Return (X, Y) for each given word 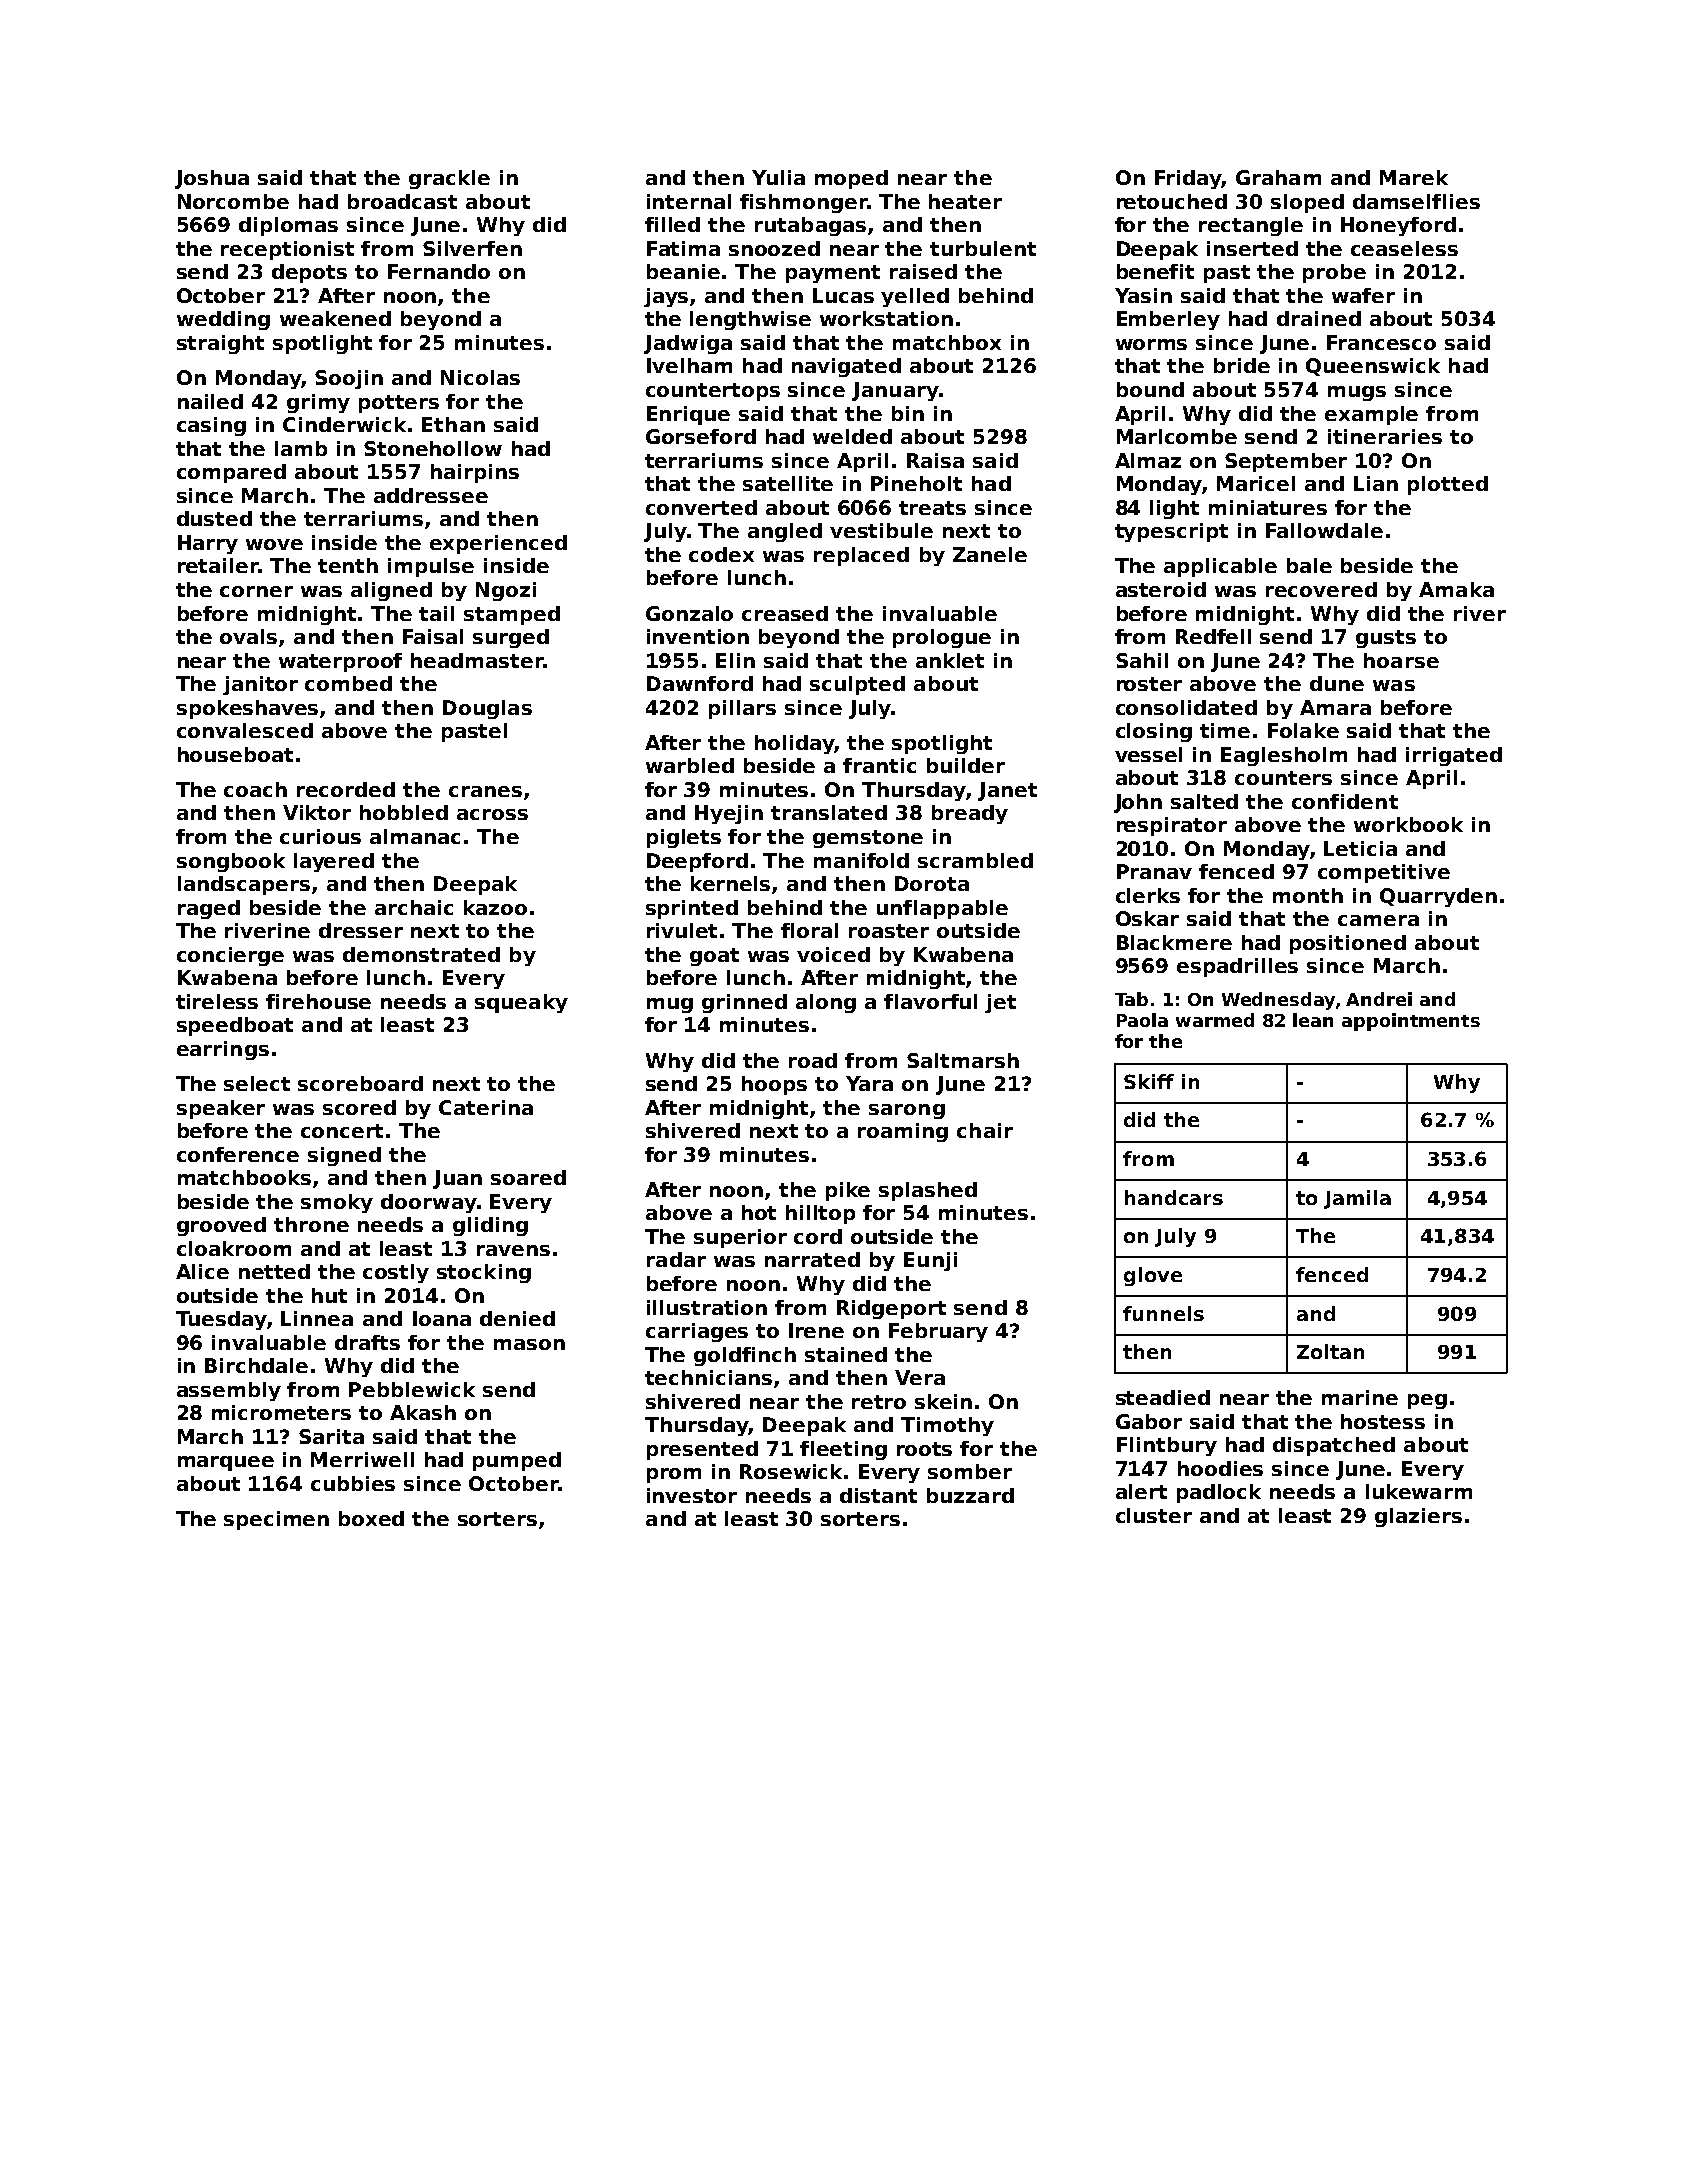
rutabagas (810, 226)
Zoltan (1330, 1351)
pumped (517, 1461)
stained (846, 1354)
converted (701, 507)
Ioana (442, 1318)
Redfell (1213, 636)
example (1371, 415)
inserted (1252, 248)
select (257, 1083)
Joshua (212, 179)
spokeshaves (247, 709)
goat (714, 957)
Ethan (453, 424)
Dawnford (700, 683)
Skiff (1149, 1081)
